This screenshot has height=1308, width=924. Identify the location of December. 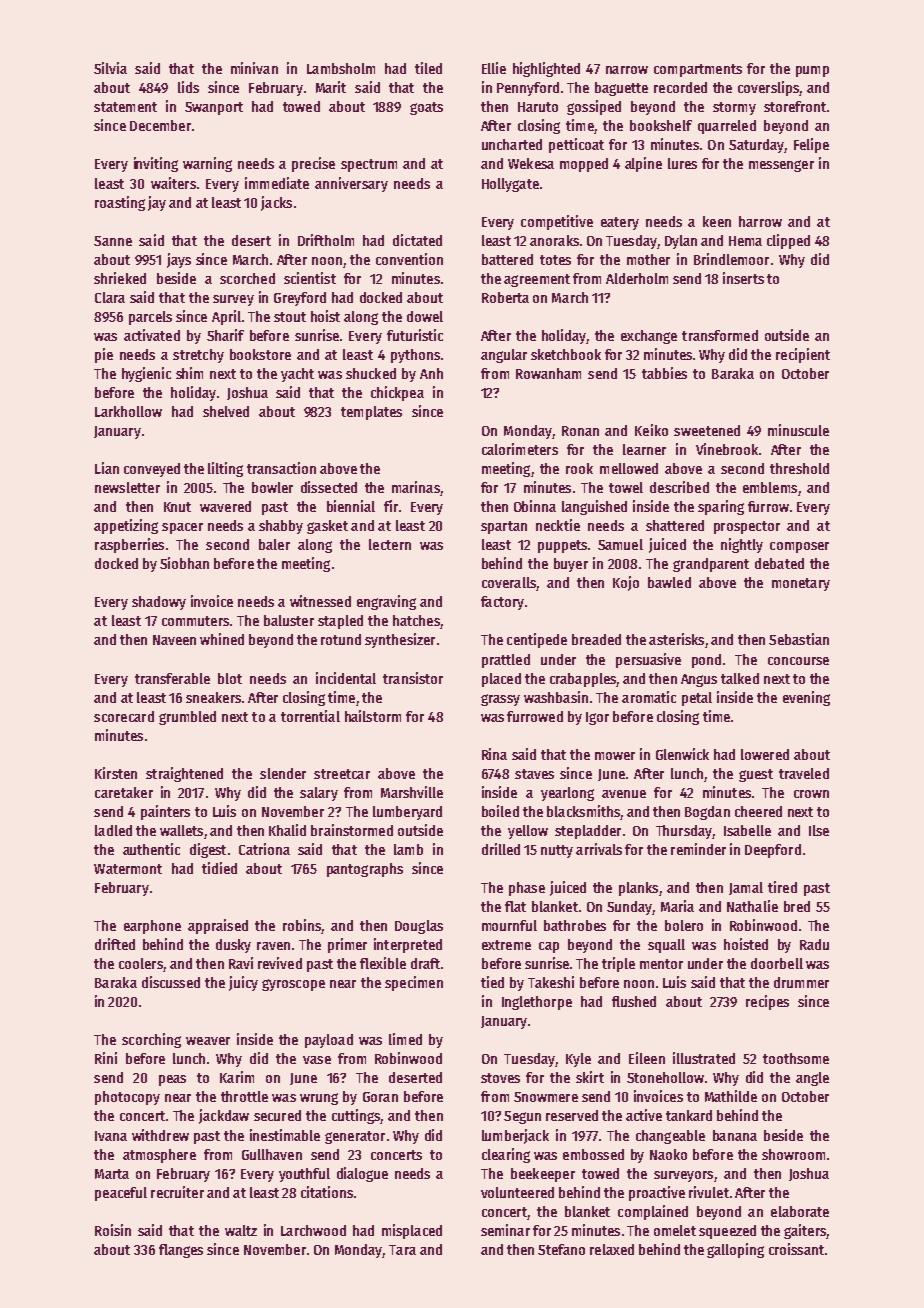
(160, 125).
